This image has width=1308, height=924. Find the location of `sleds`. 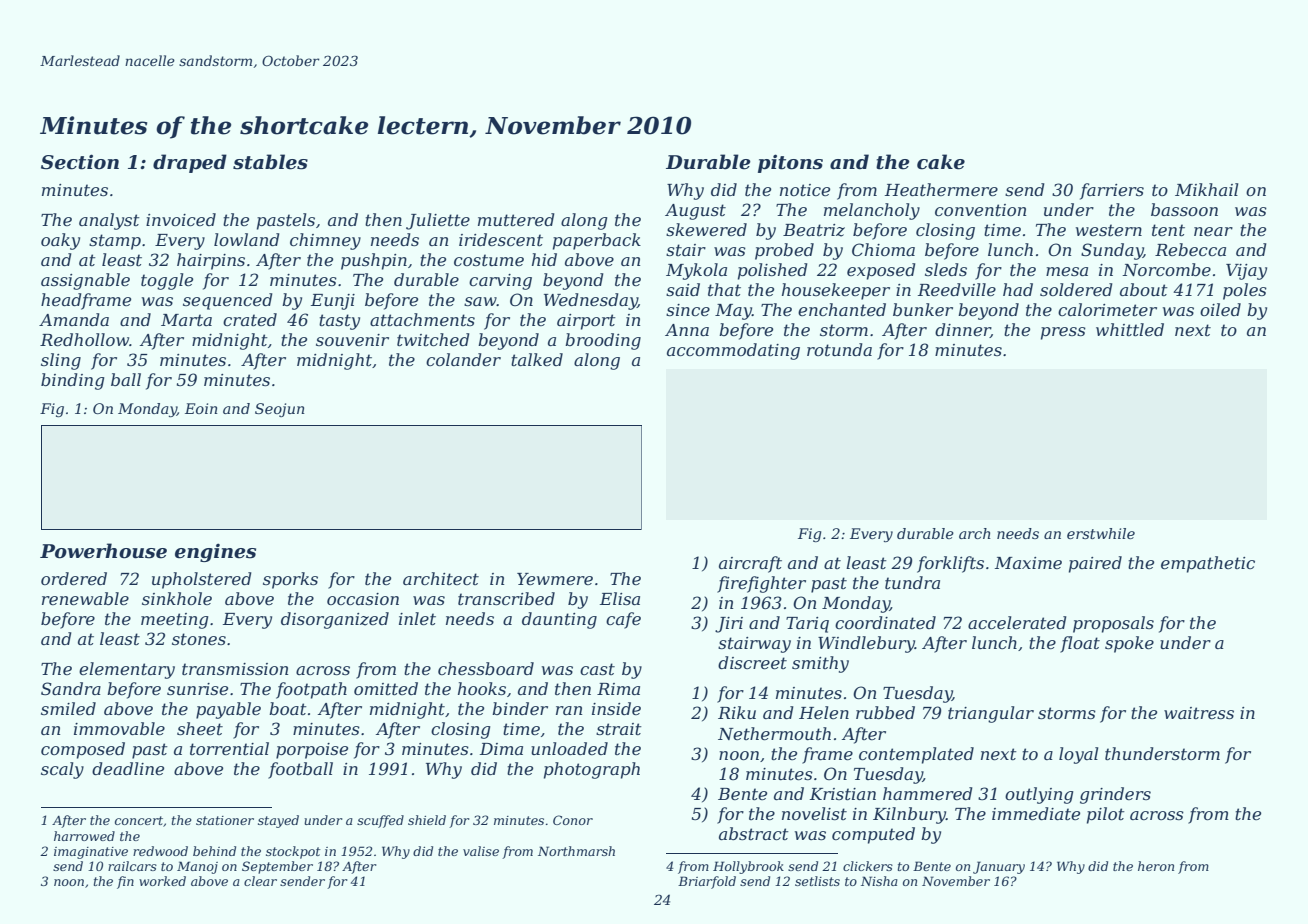

sleds is located at coordinates (946, 269).
